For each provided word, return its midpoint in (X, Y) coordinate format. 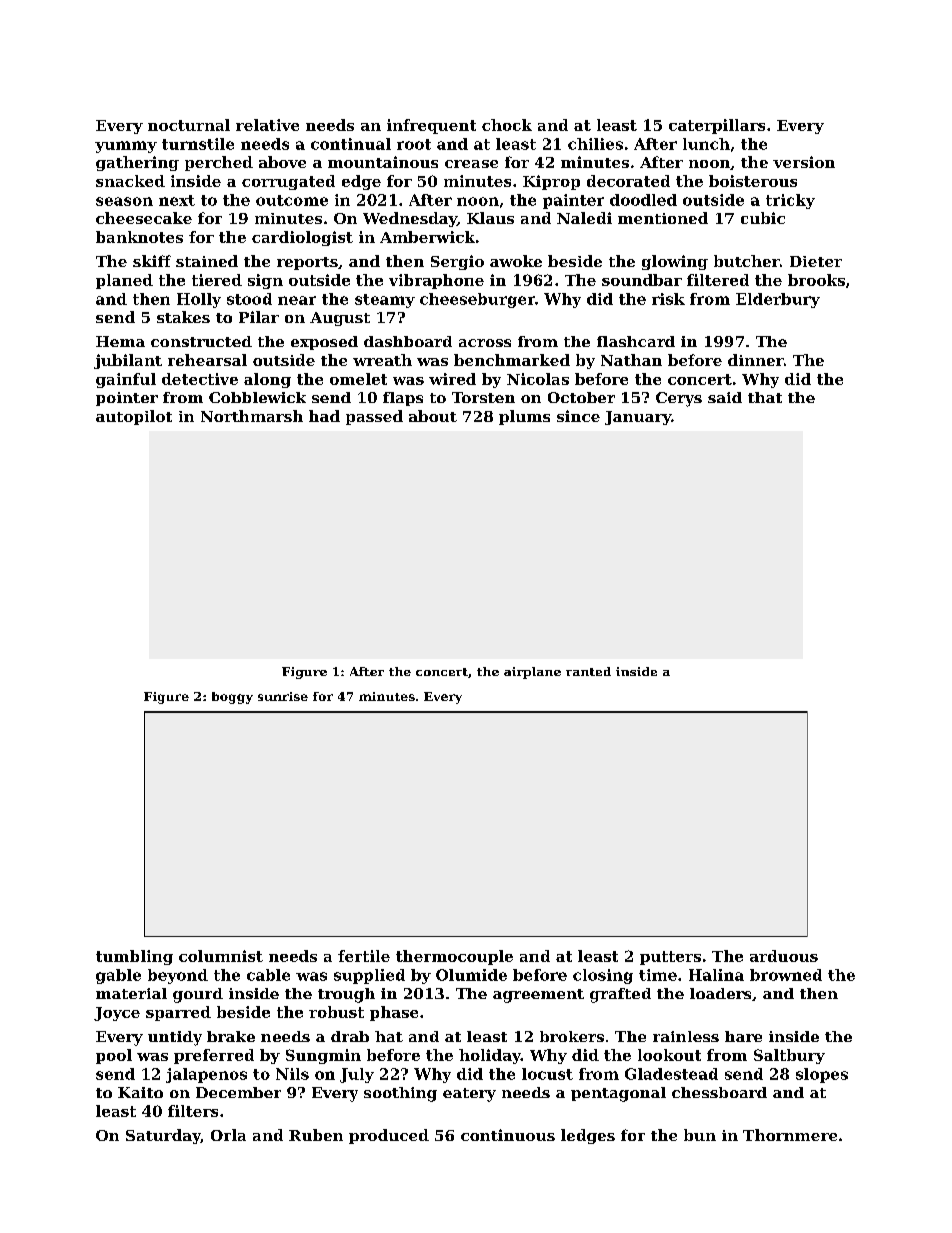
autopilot (134, 417)
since (578, 416)
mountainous (383, 162)
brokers (572, 1036)
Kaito (140, 1092)
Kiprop (551, 182)
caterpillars (717, 126)
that (765, 397)
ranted (588, 671)
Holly (199, 300)
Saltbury (789, 1056)
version (804, 162)
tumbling (134, 957)
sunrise (283, 696)
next (177, 200)
